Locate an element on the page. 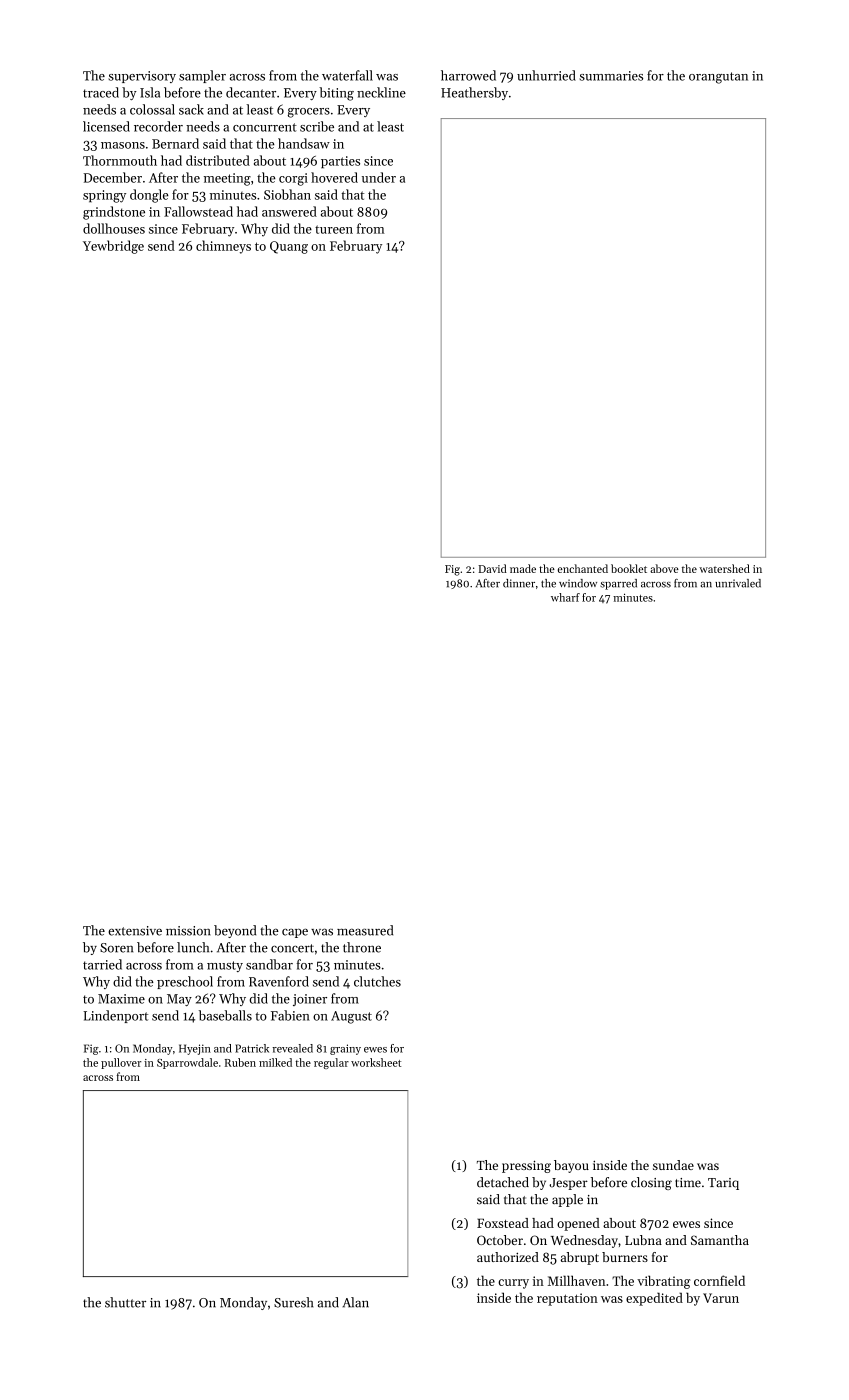  harrowed is located at coordinates (468, 75).
